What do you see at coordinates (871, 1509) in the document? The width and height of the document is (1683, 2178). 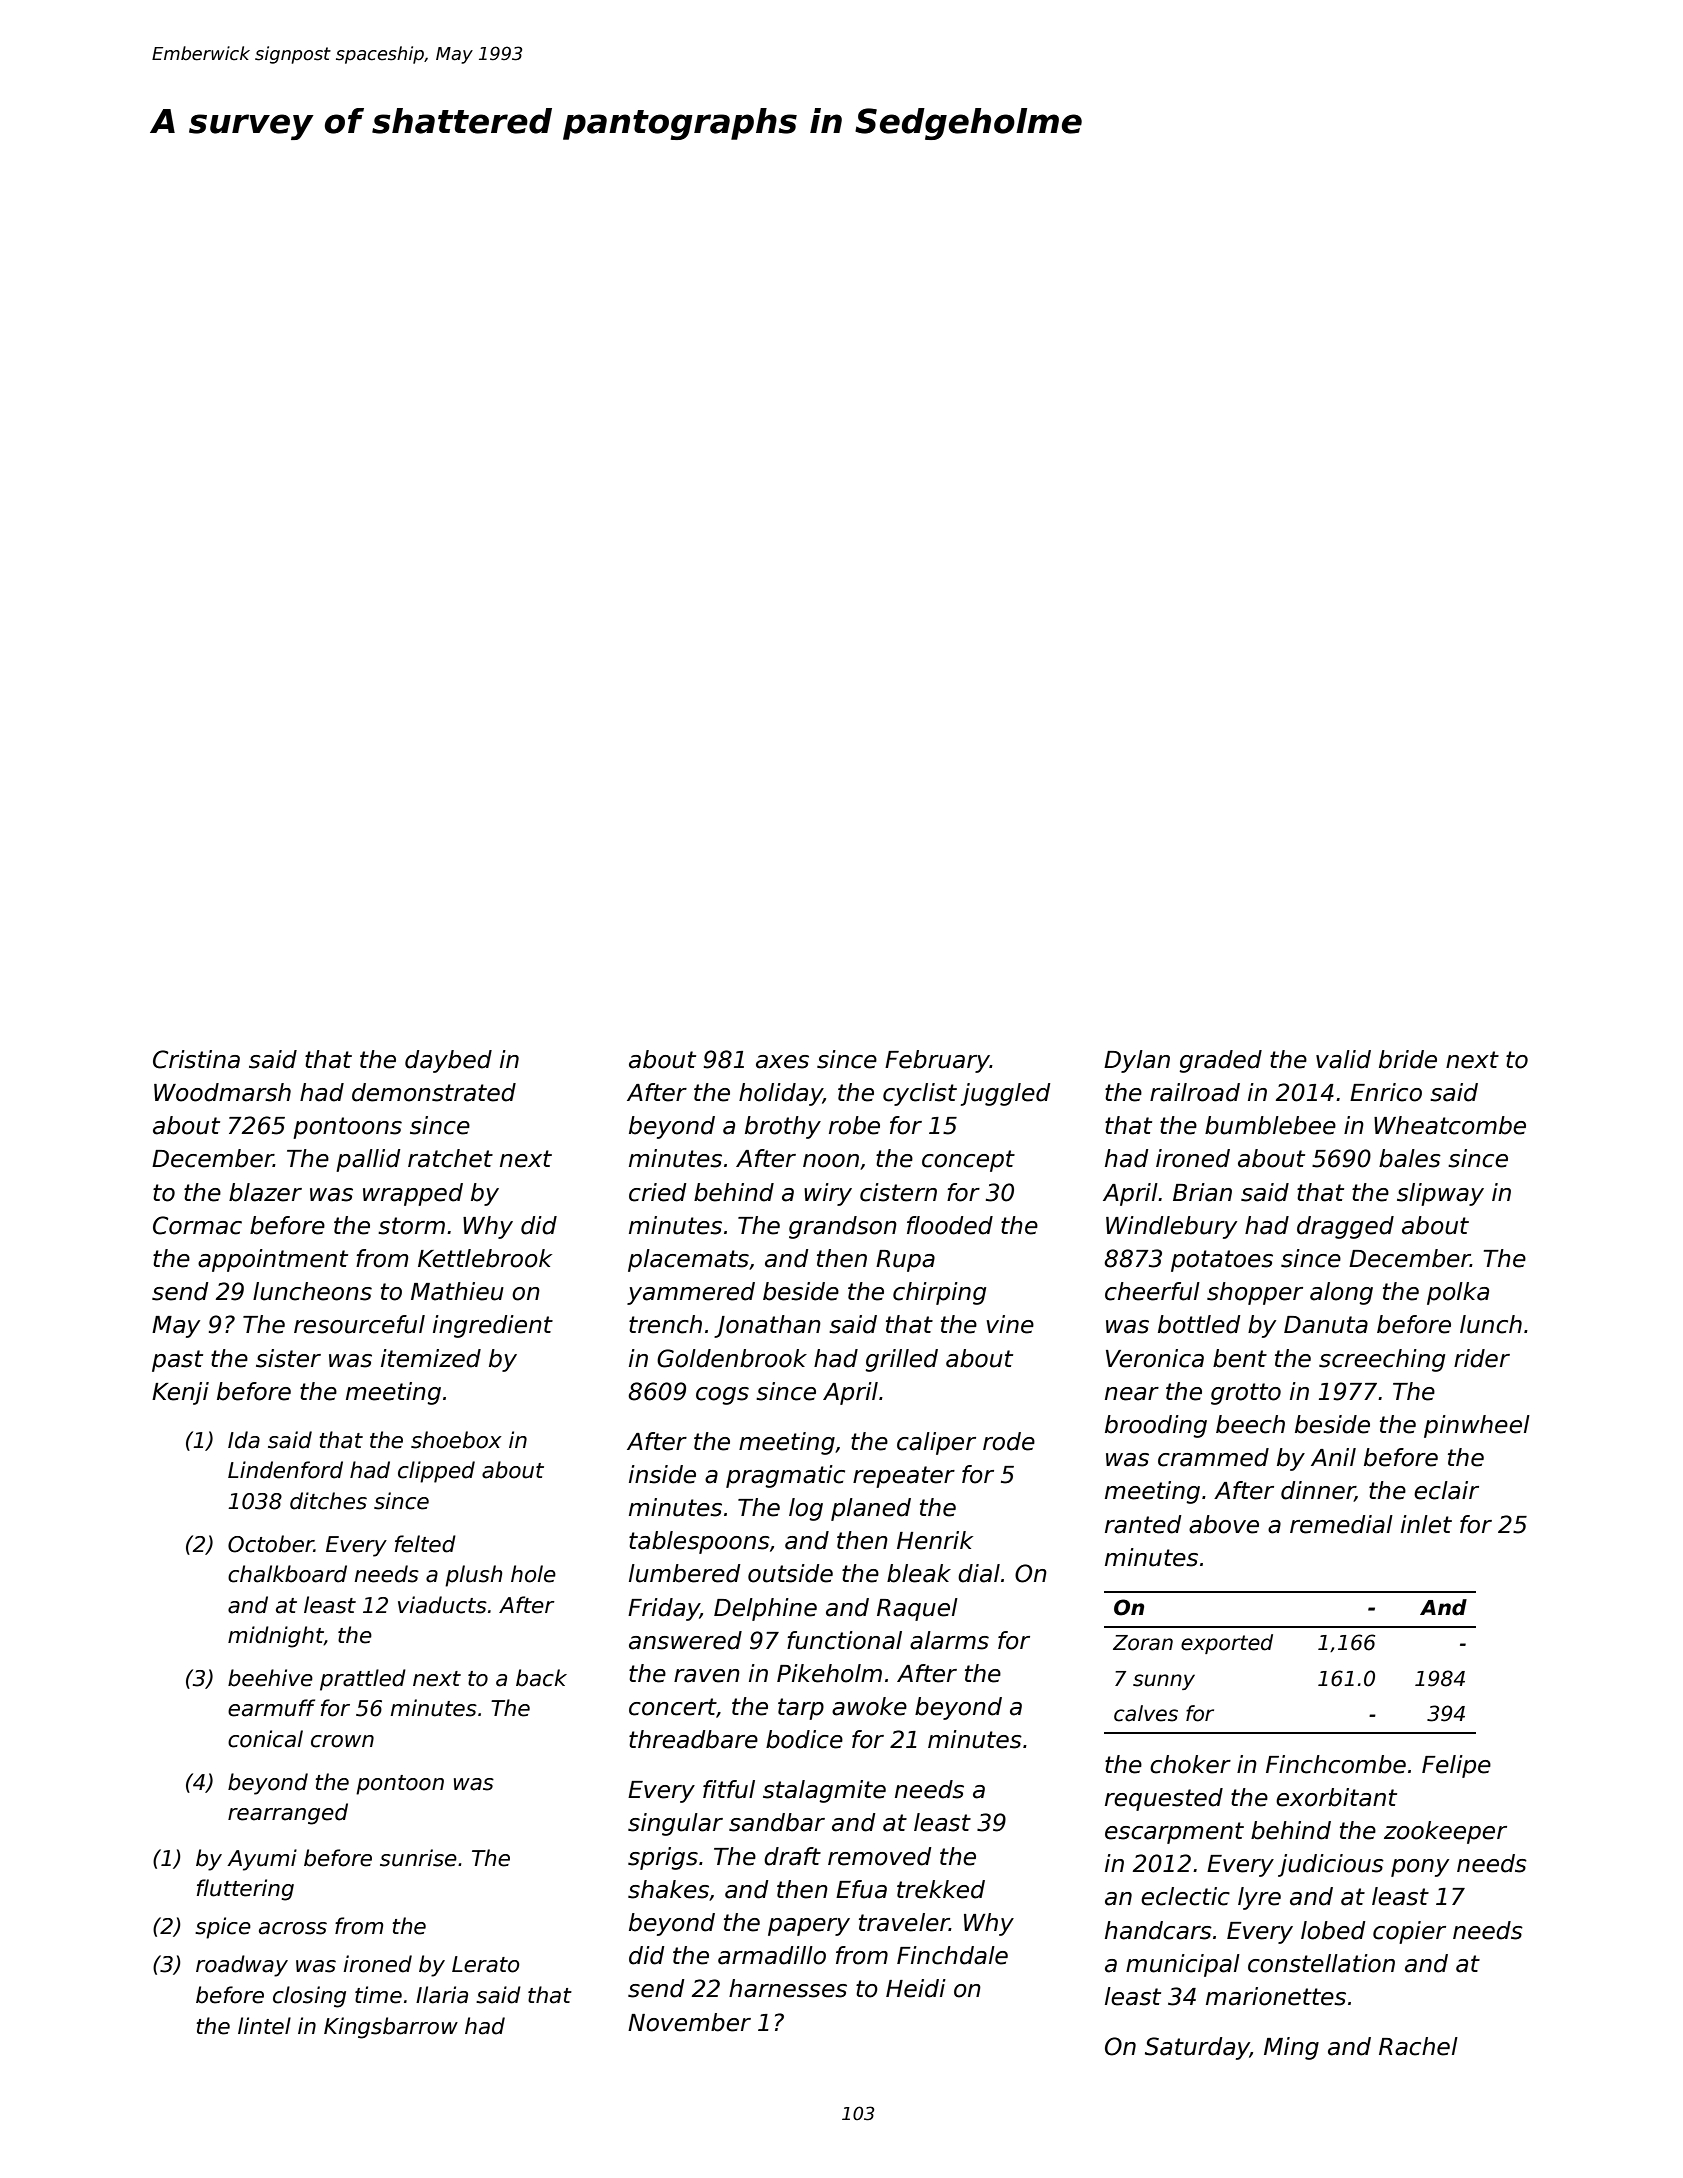 I see `planed` at bounding box center [871, 1509].
